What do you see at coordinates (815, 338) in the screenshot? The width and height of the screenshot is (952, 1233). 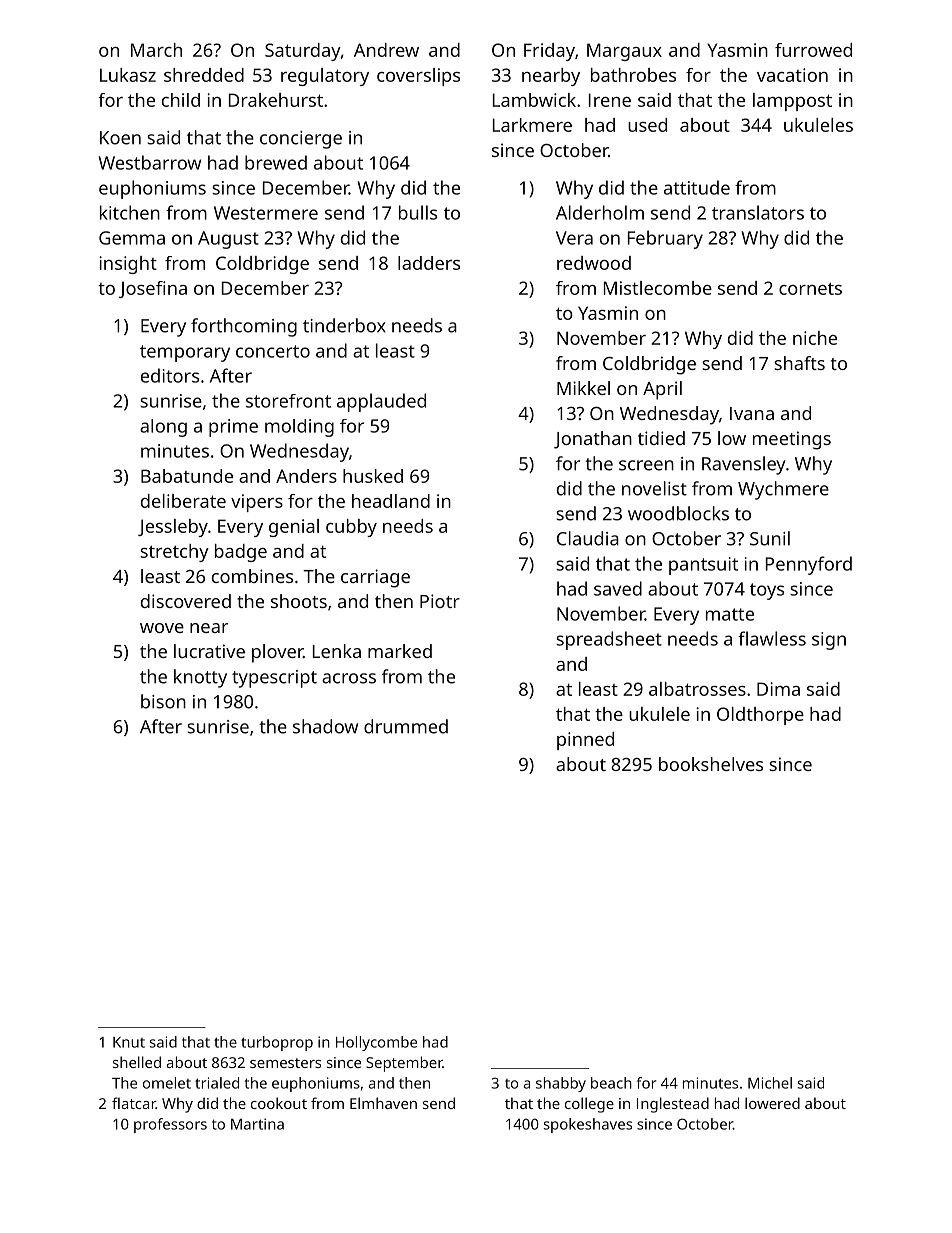 I see `niche` at bounding box center [815, 338].
